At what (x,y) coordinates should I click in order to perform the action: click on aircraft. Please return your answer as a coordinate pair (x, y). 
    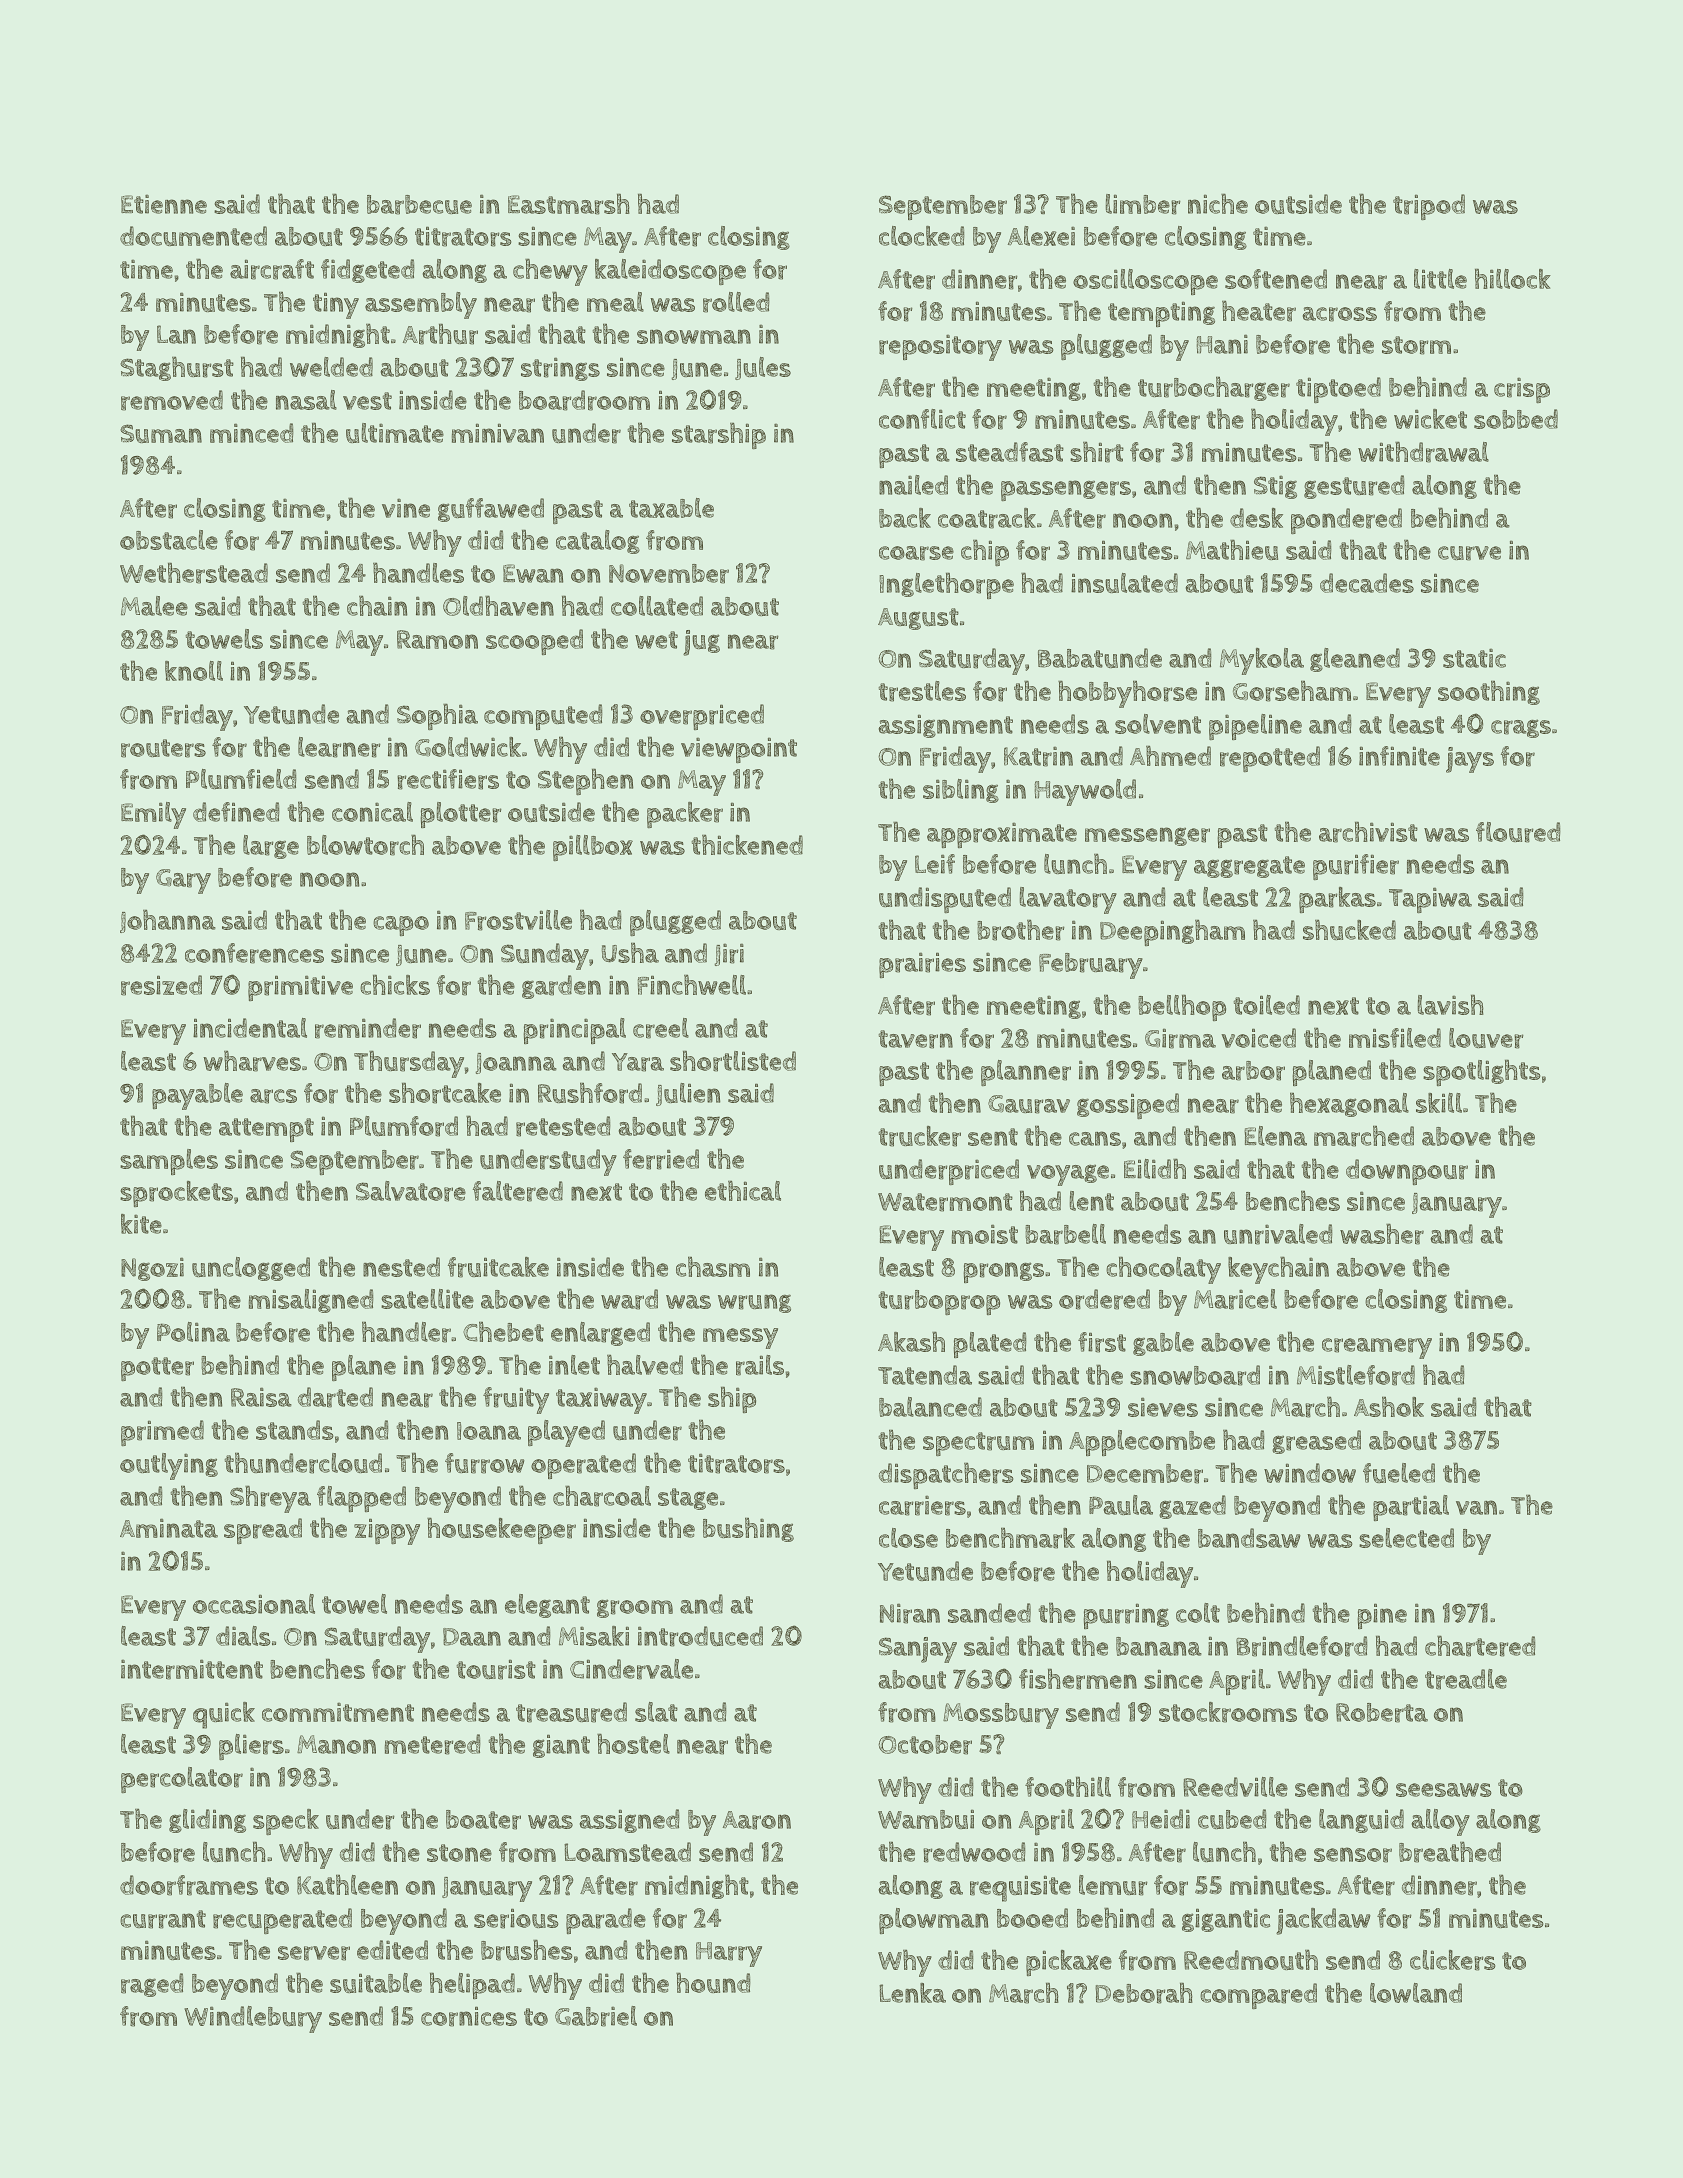
    Looking at the image, I should click on (272, 269).
